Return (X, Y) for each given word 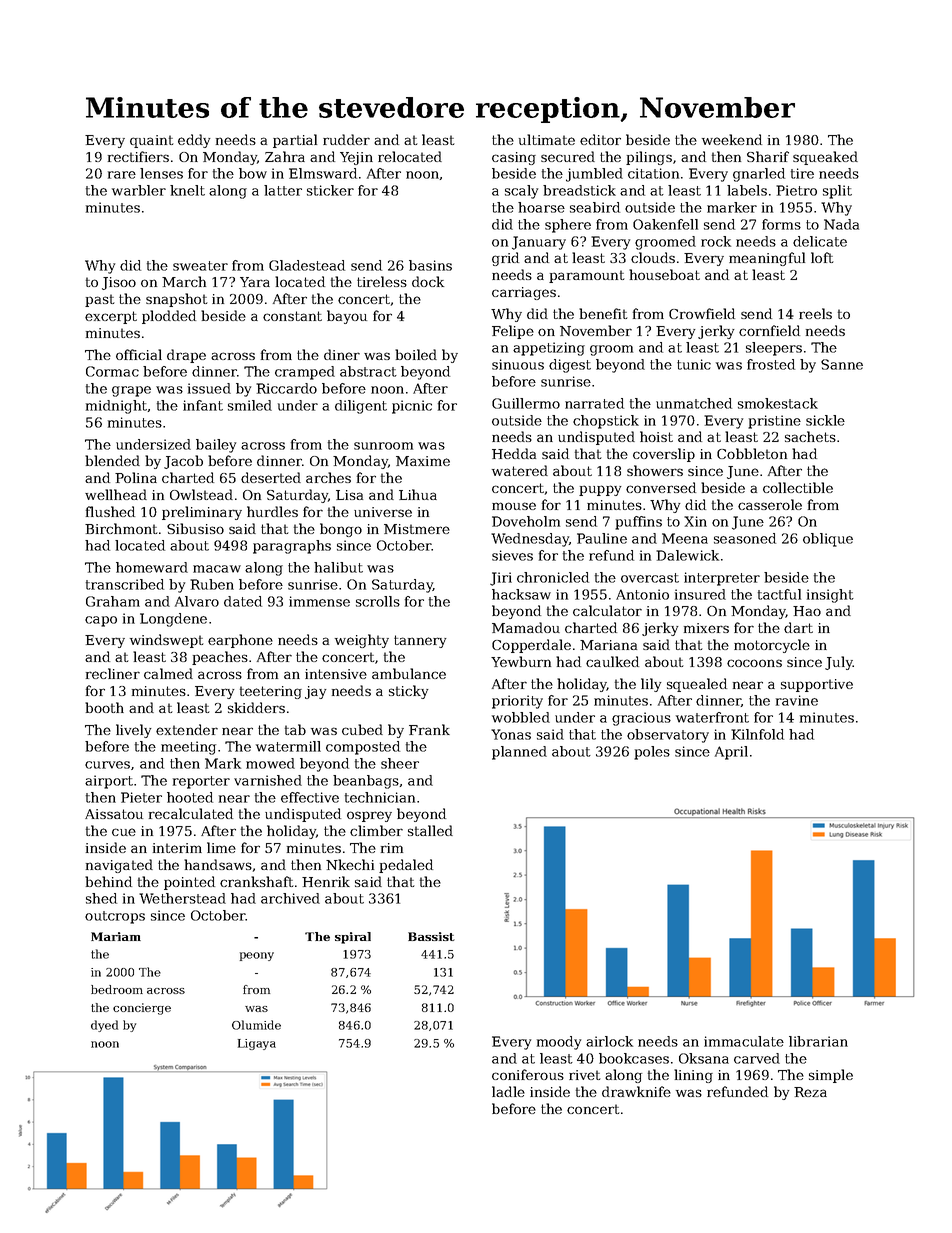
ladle (508, 1091)
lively (134, 731)
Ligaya (257, 1044)
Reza (810, 1092)
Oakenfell (665, 224)
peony (257, 956)
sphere (568, 226)
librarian (818, 1041)
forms (781, 224)
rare (122, 175)
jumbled (594, 175)
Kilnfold (757, 734)
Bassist (431, 936)
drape (186, 356)
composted (363, 748)
